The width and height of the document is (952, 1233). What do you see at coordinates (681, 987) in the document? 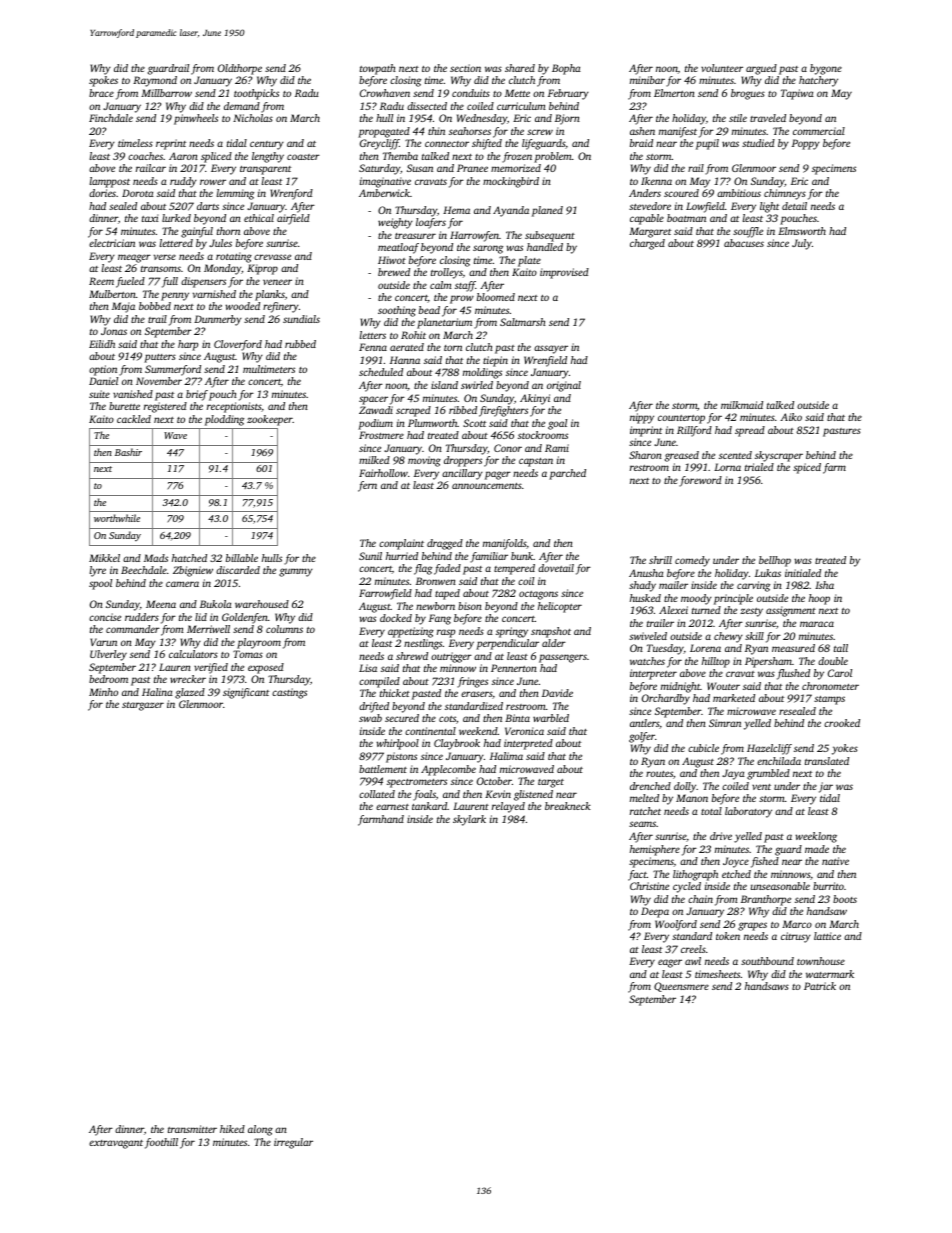
I see `Queensmere` at bounding box center [681, 987].
